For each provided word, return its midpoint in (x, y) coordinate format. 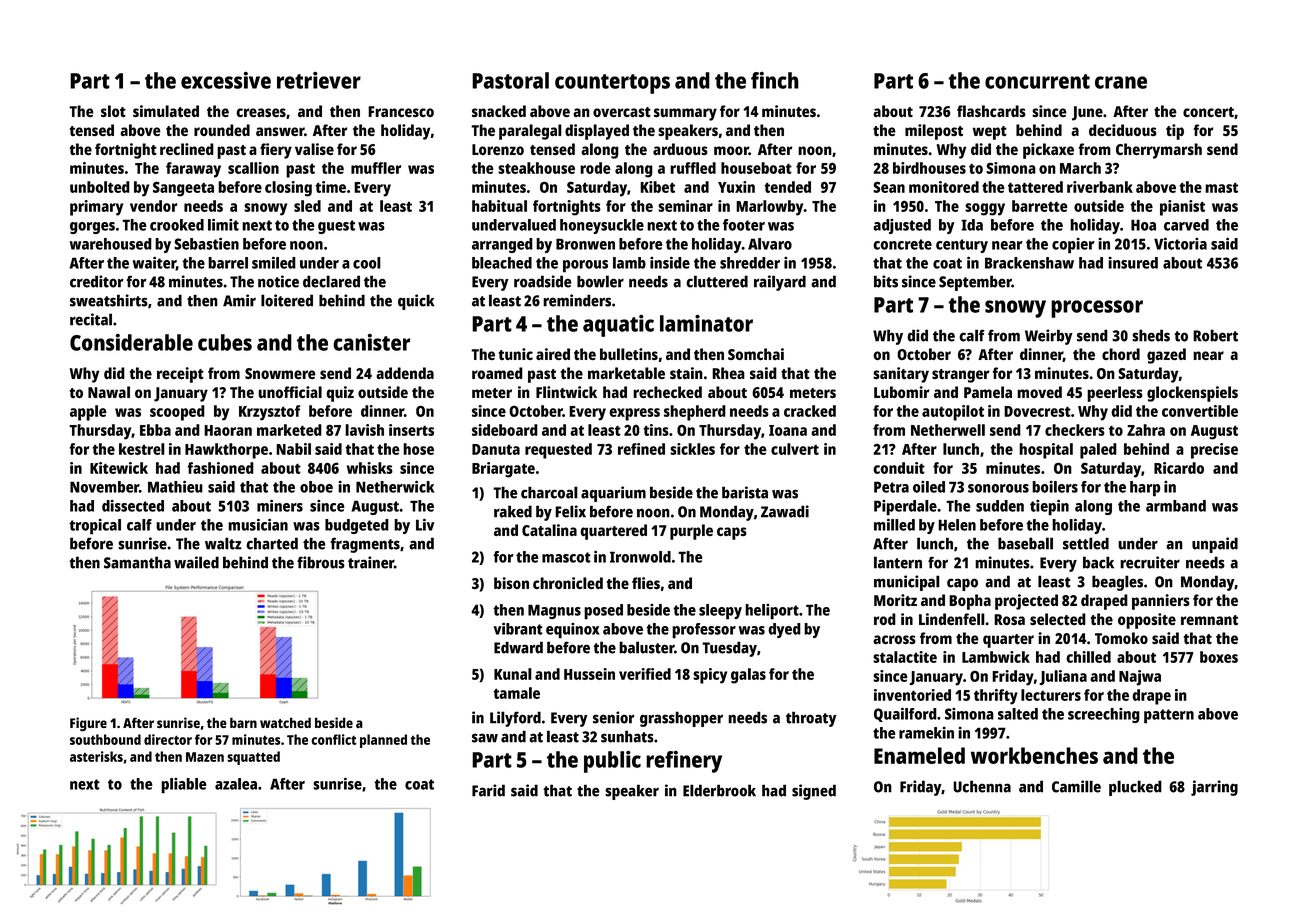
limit (223, 224)
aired (553, 354)
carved (1186, 225)
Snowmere (280, 373)
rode (595, 168)
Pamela (988, 392)
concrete (902, 244)
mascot (566, 557)
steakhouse (536, 168)
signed (814, 792)
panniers (1161, 602)
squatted (253, 758)
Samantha (137, 562)
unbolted (100, 187)
